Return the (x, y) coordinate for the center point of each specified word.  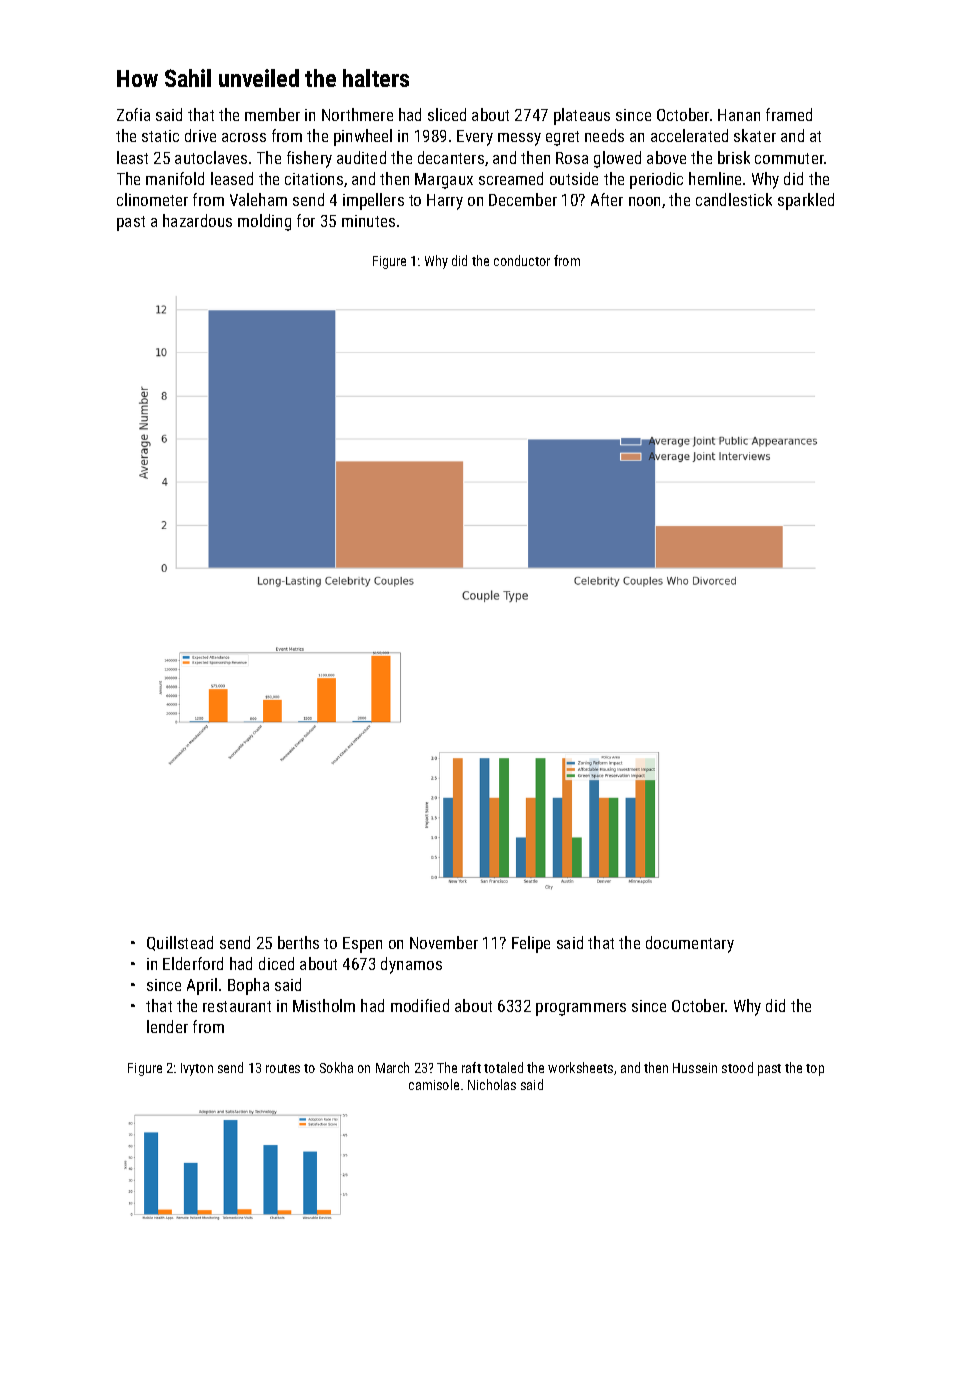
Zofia (133, 114)
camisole (434, 1084)
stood (737, 1067)
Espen (362, 945)
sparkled (806, 201)
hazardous (197, 220)
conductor (522, 260)
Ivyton (197, 1069)
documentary (690, 944)
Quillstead (180, 943)
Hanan (739, 115)
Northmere (357, 114)
